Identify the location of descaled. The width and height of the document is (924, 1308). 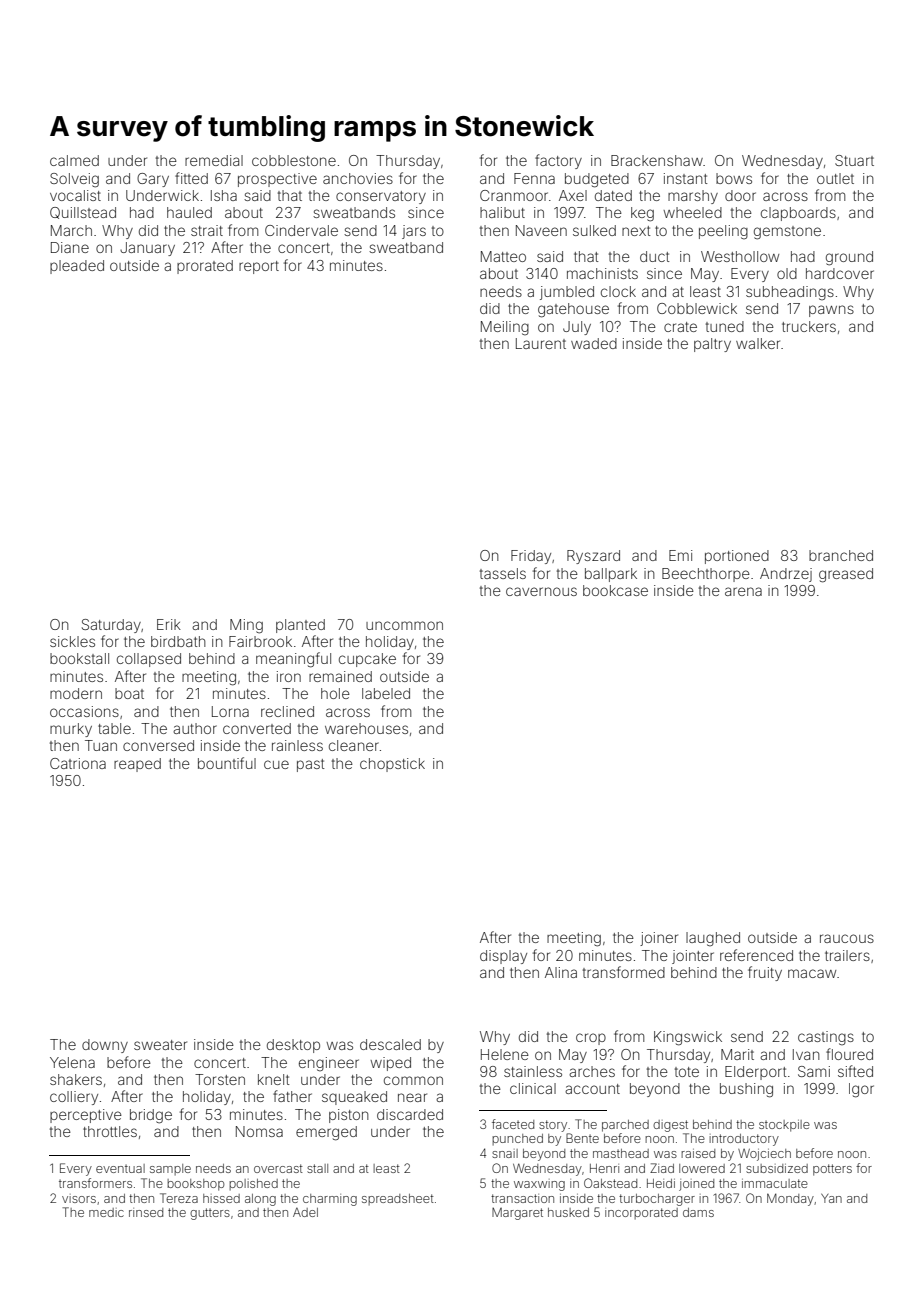
(390, 1044).
